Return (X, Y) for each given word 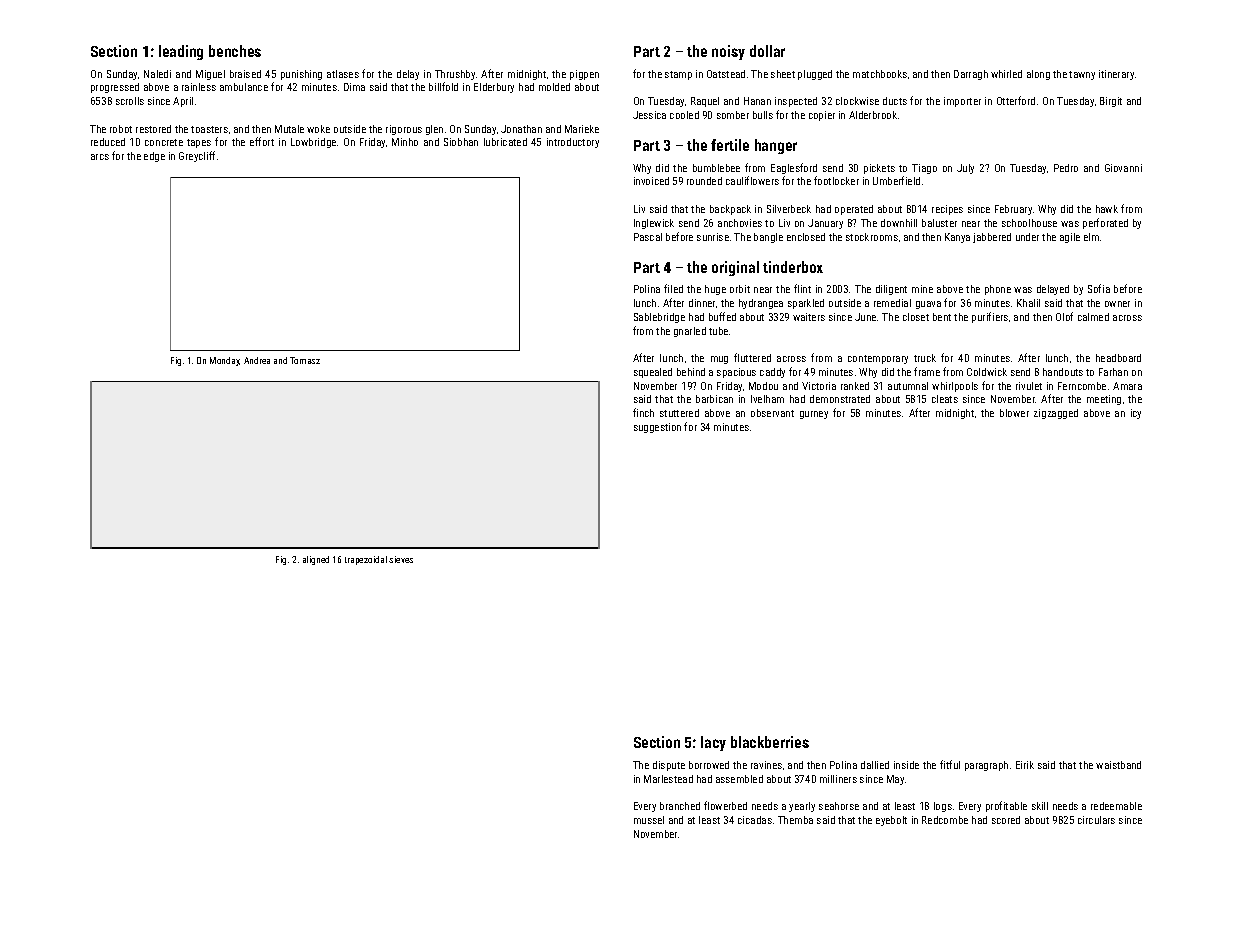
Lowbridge (313, 143)
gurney (814, 415)
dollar (767, 51)
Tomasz (305, 360)
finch (643, 412)
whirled (1006, 74)
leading (181, 52)
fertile (730, 145)
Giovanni (1123, 168)
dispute (669, 766)
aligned (316, 560)
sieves (401, 559)
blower (1014, 413)
